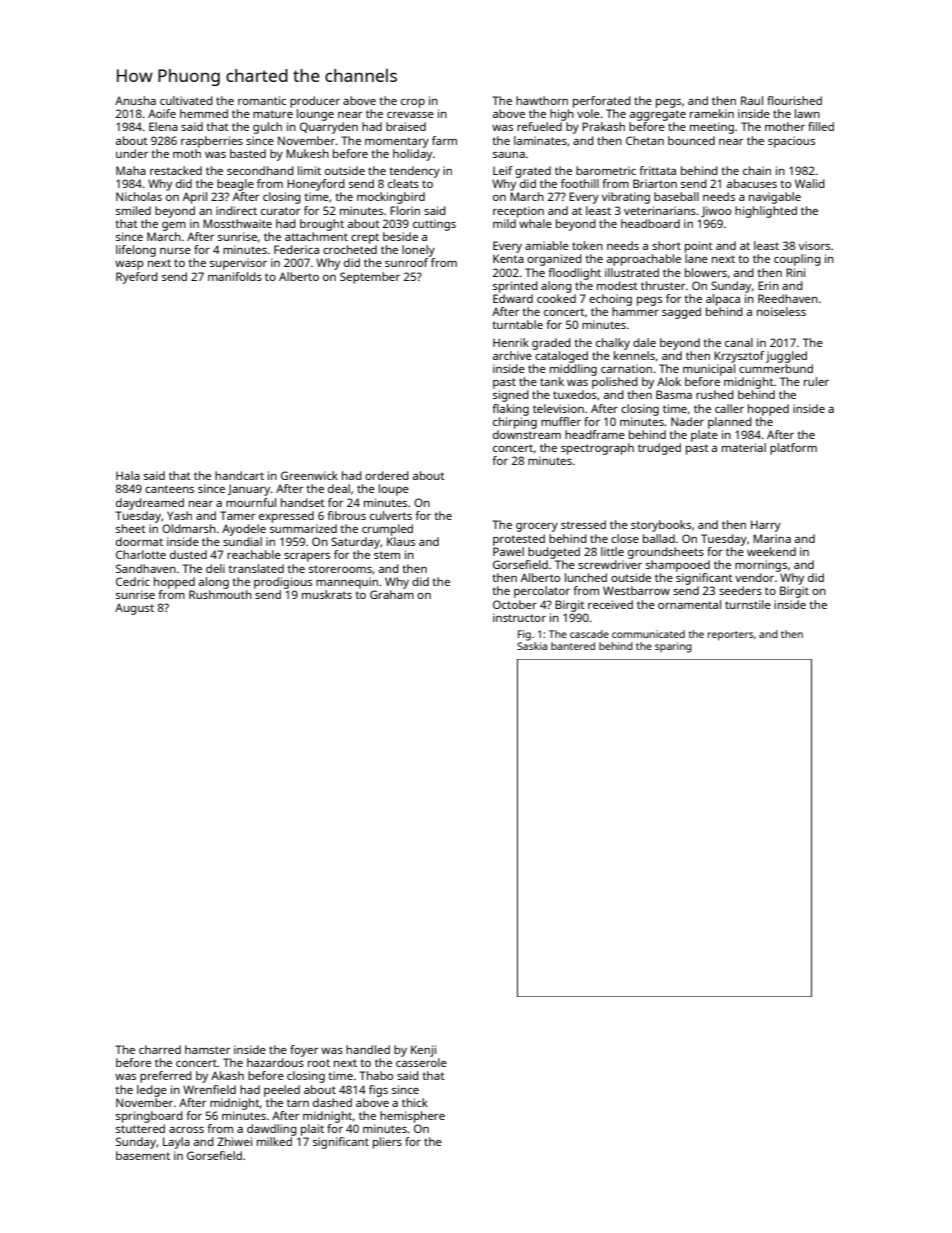 The height and width of the screenshot is (1233, 952). I want to click on perforated, so click(602, 102).
